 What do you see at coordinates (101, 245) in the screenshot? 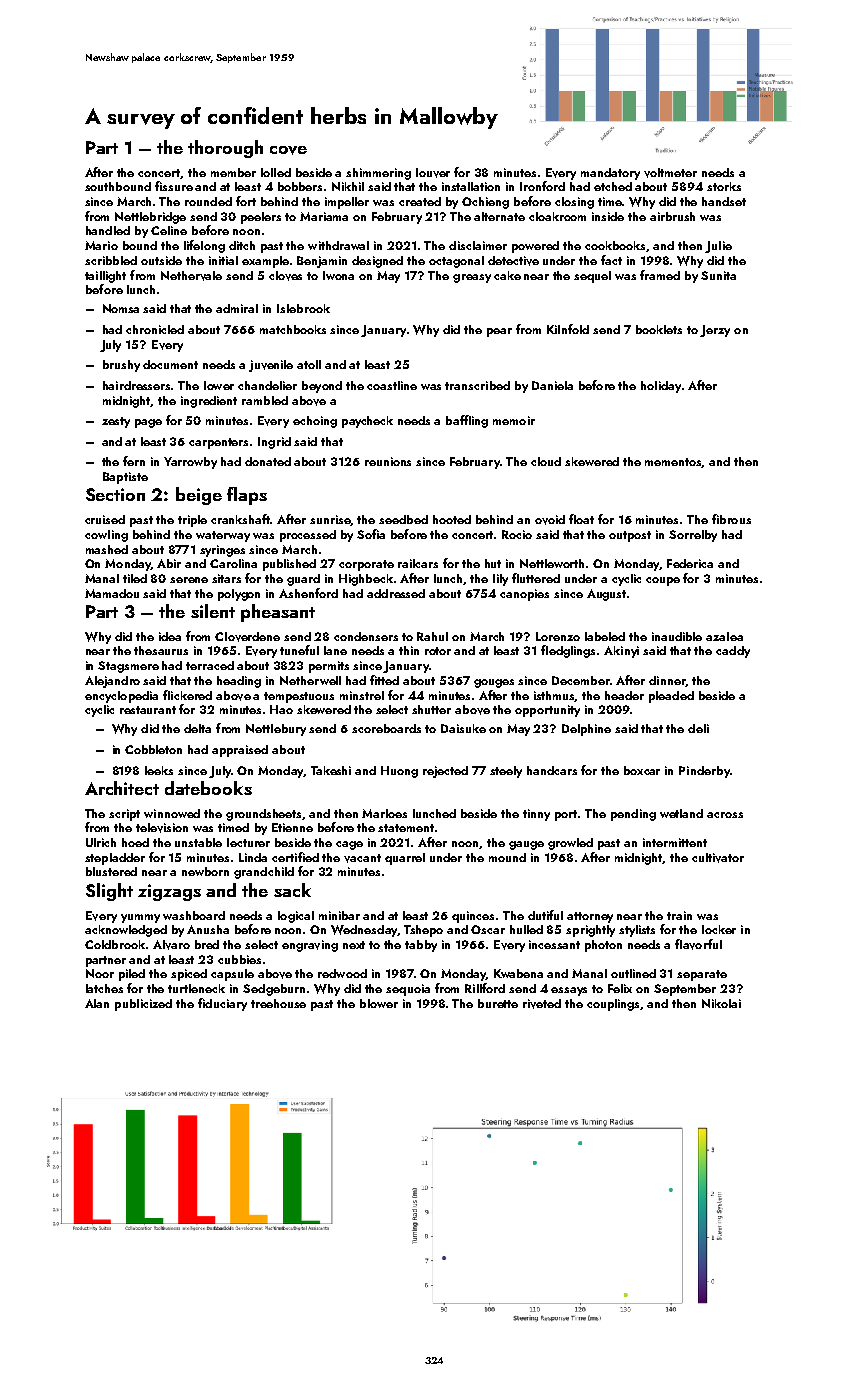
I see `Mario` at bounding box center [101, 245].
